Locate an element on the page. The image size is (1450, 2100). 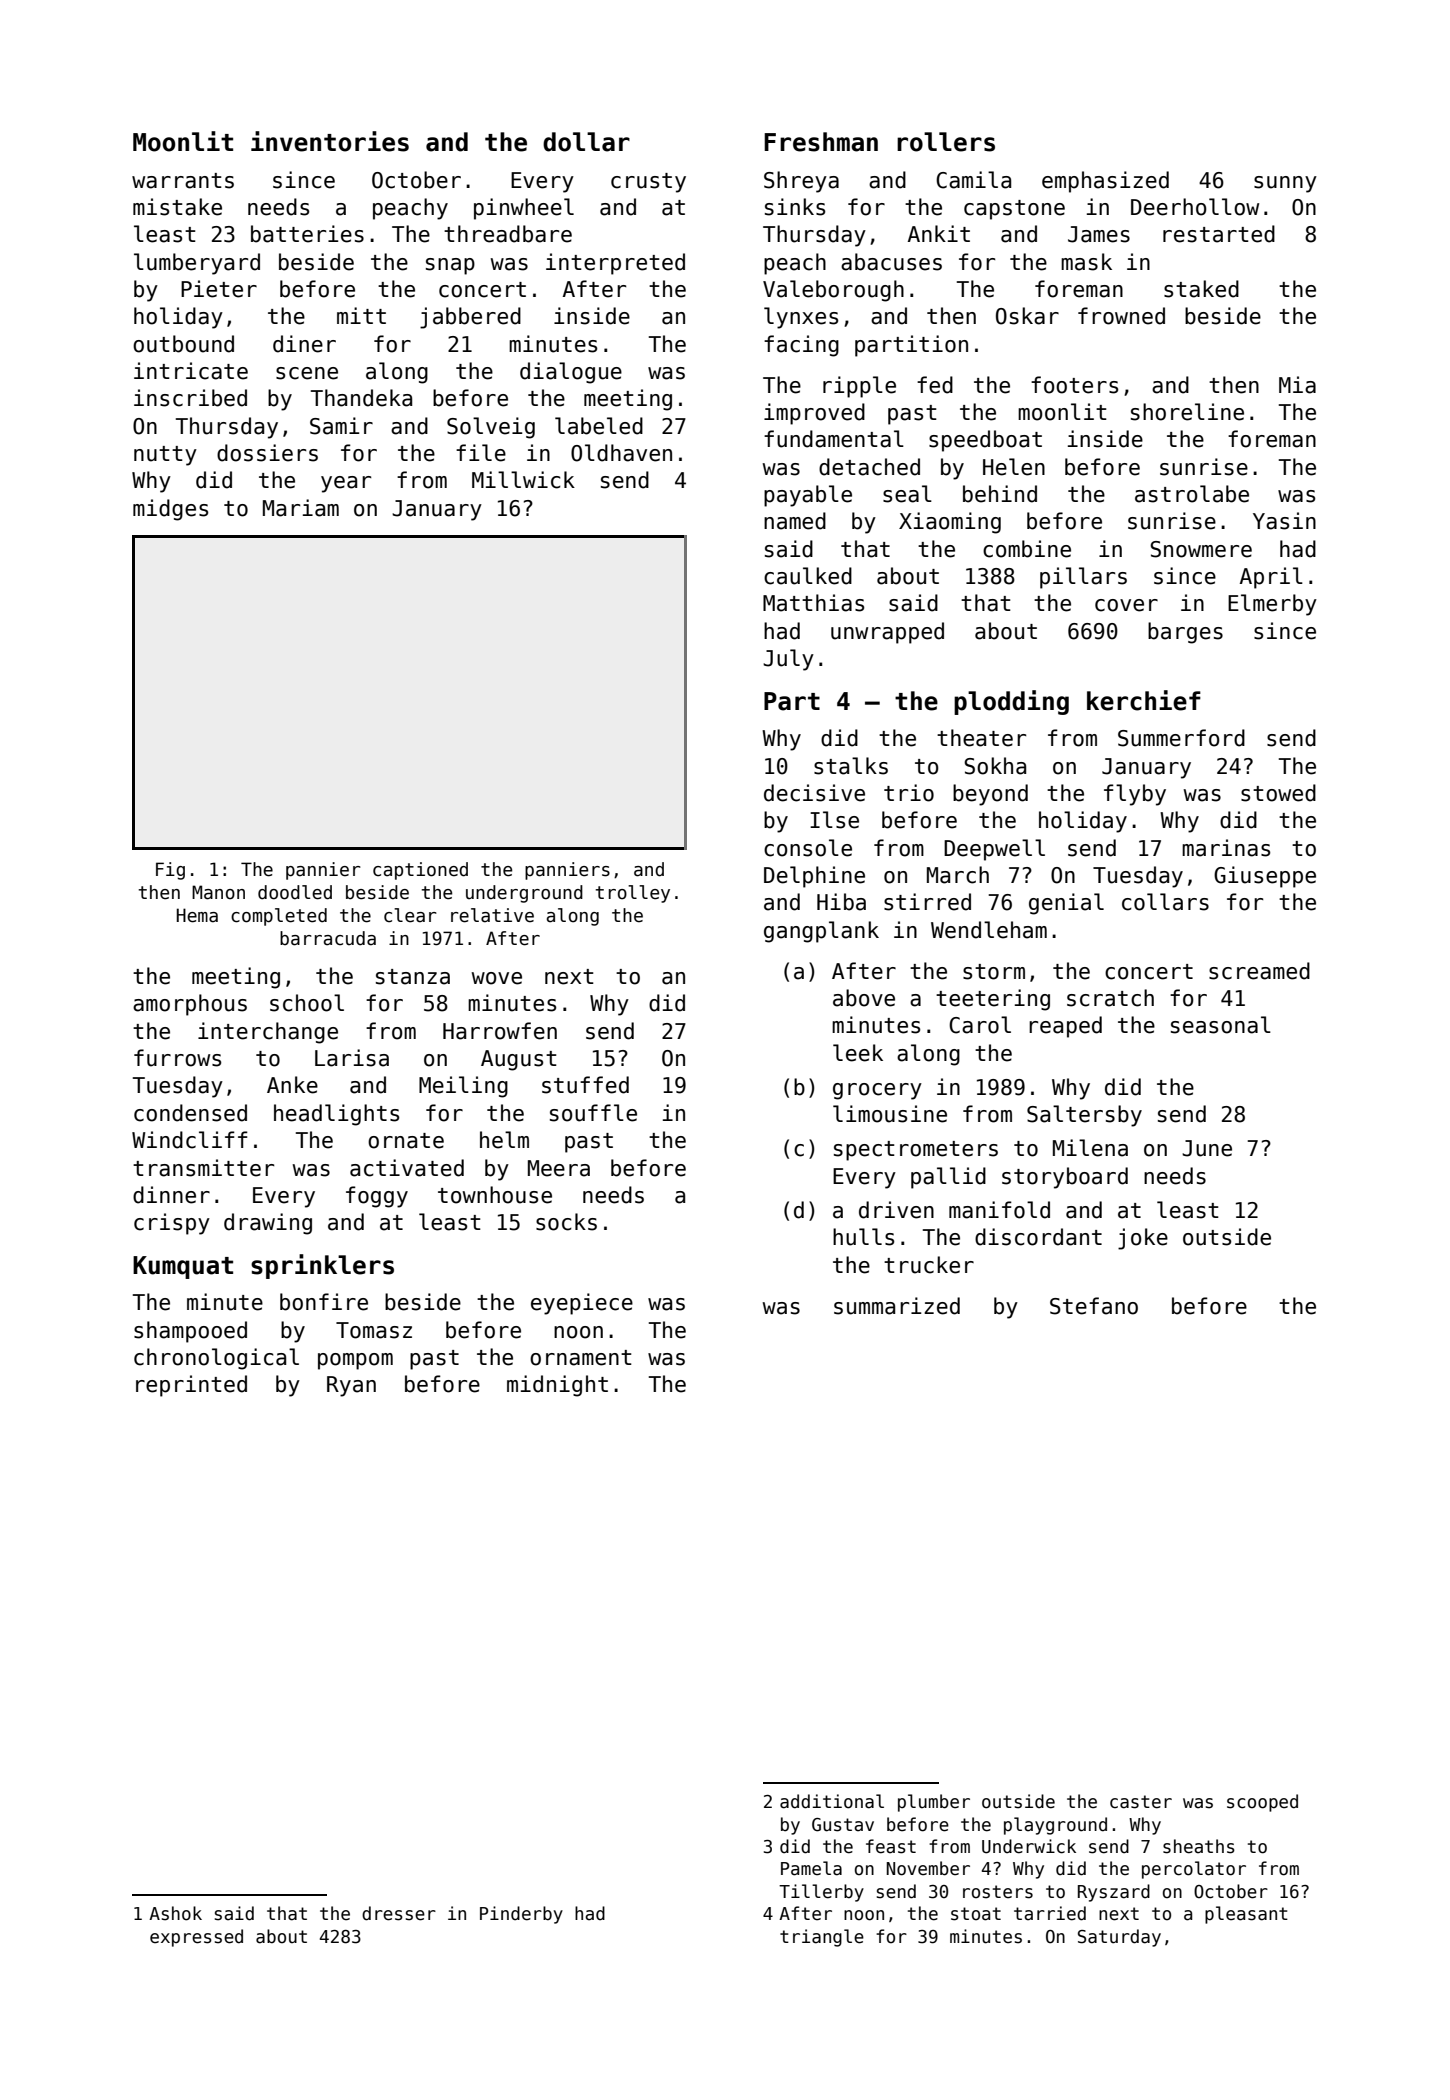
genial is located at coordinates (1066, 904).
